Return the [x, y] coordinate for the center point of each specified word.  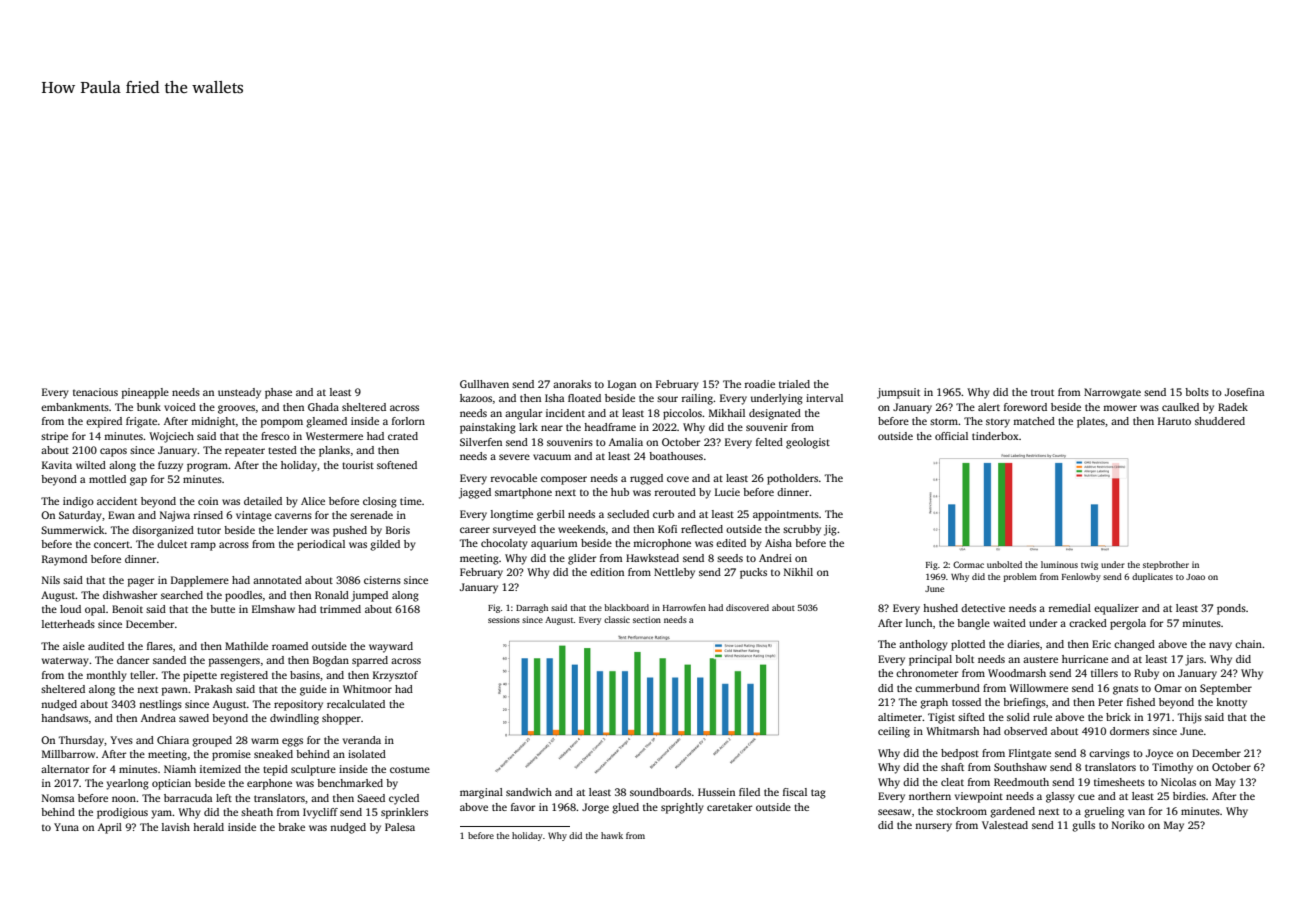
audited [106, 646]
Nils [51, 580]
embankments [75, 407]
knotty [1231, 703]
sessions [504, 619]
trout [1042, 392]
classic [617, 619]
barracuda [188, 798]
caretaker [729, 807]
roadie [760, 384]
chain [1248, 644]
